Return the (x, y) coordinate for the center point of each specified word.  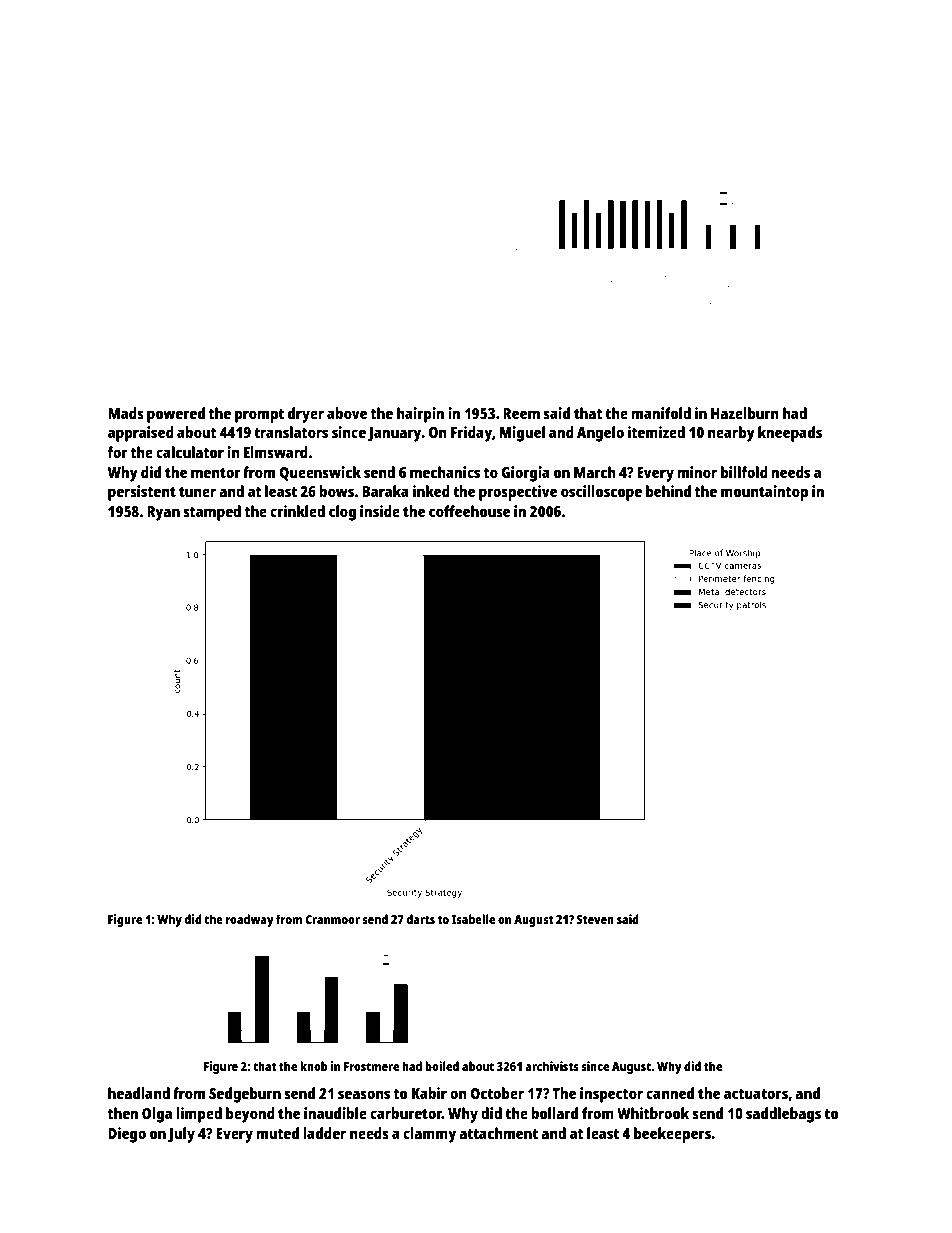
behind (668, 491)
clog (342, 513)
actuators (756, 1094)
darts (420, 919)
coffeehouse (469, 511)
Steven (595, 919)
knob (314, 1066)
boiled (442, 1066)
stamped (212, 513)
